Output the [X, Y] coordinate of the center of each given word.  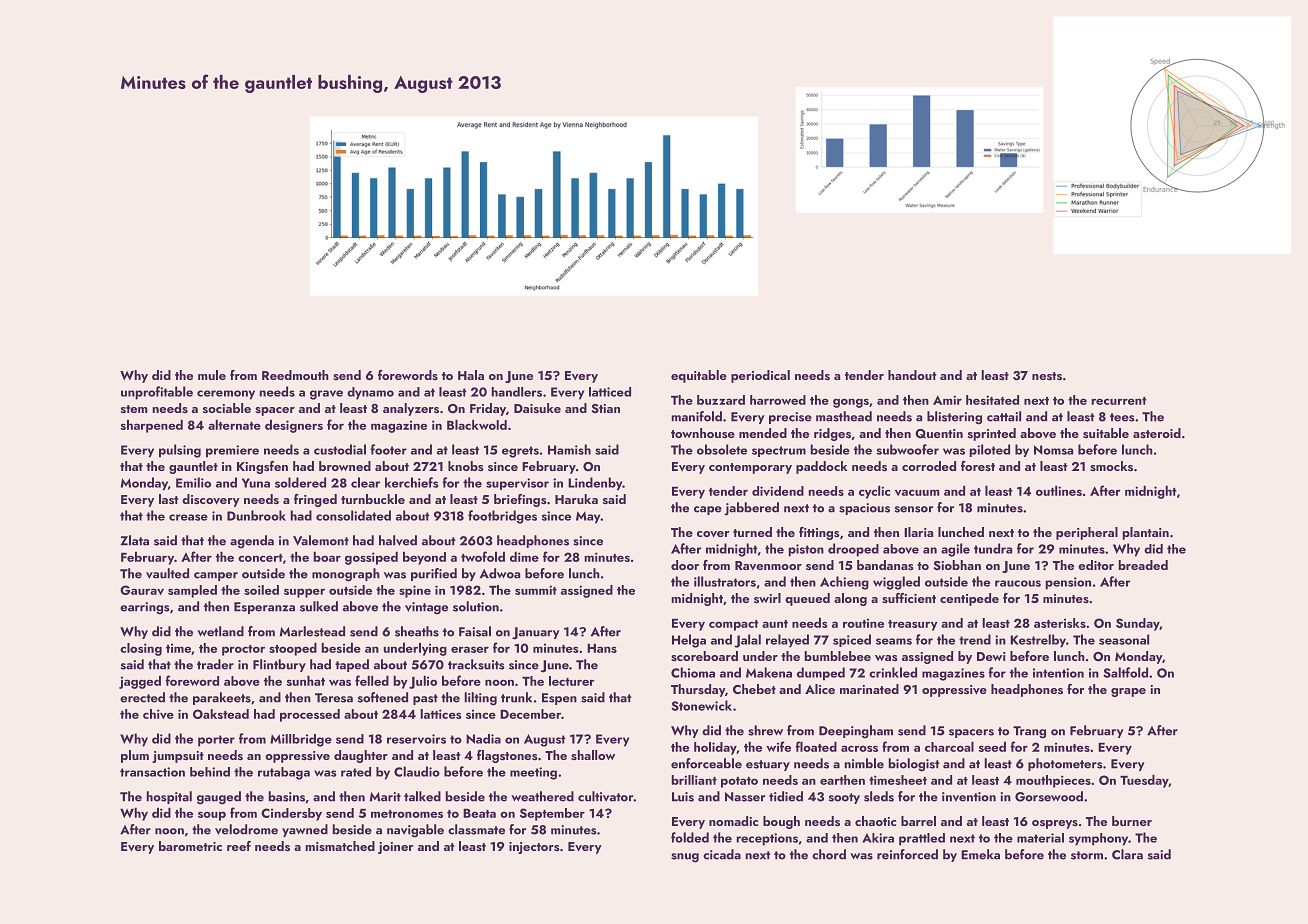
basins [286, 796]
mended [763, 433]
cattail [1004, 416]
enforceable [706, 763]
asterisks [1060, 623]
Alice [820, 689]
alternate [234, 424]
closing [141, 649]
